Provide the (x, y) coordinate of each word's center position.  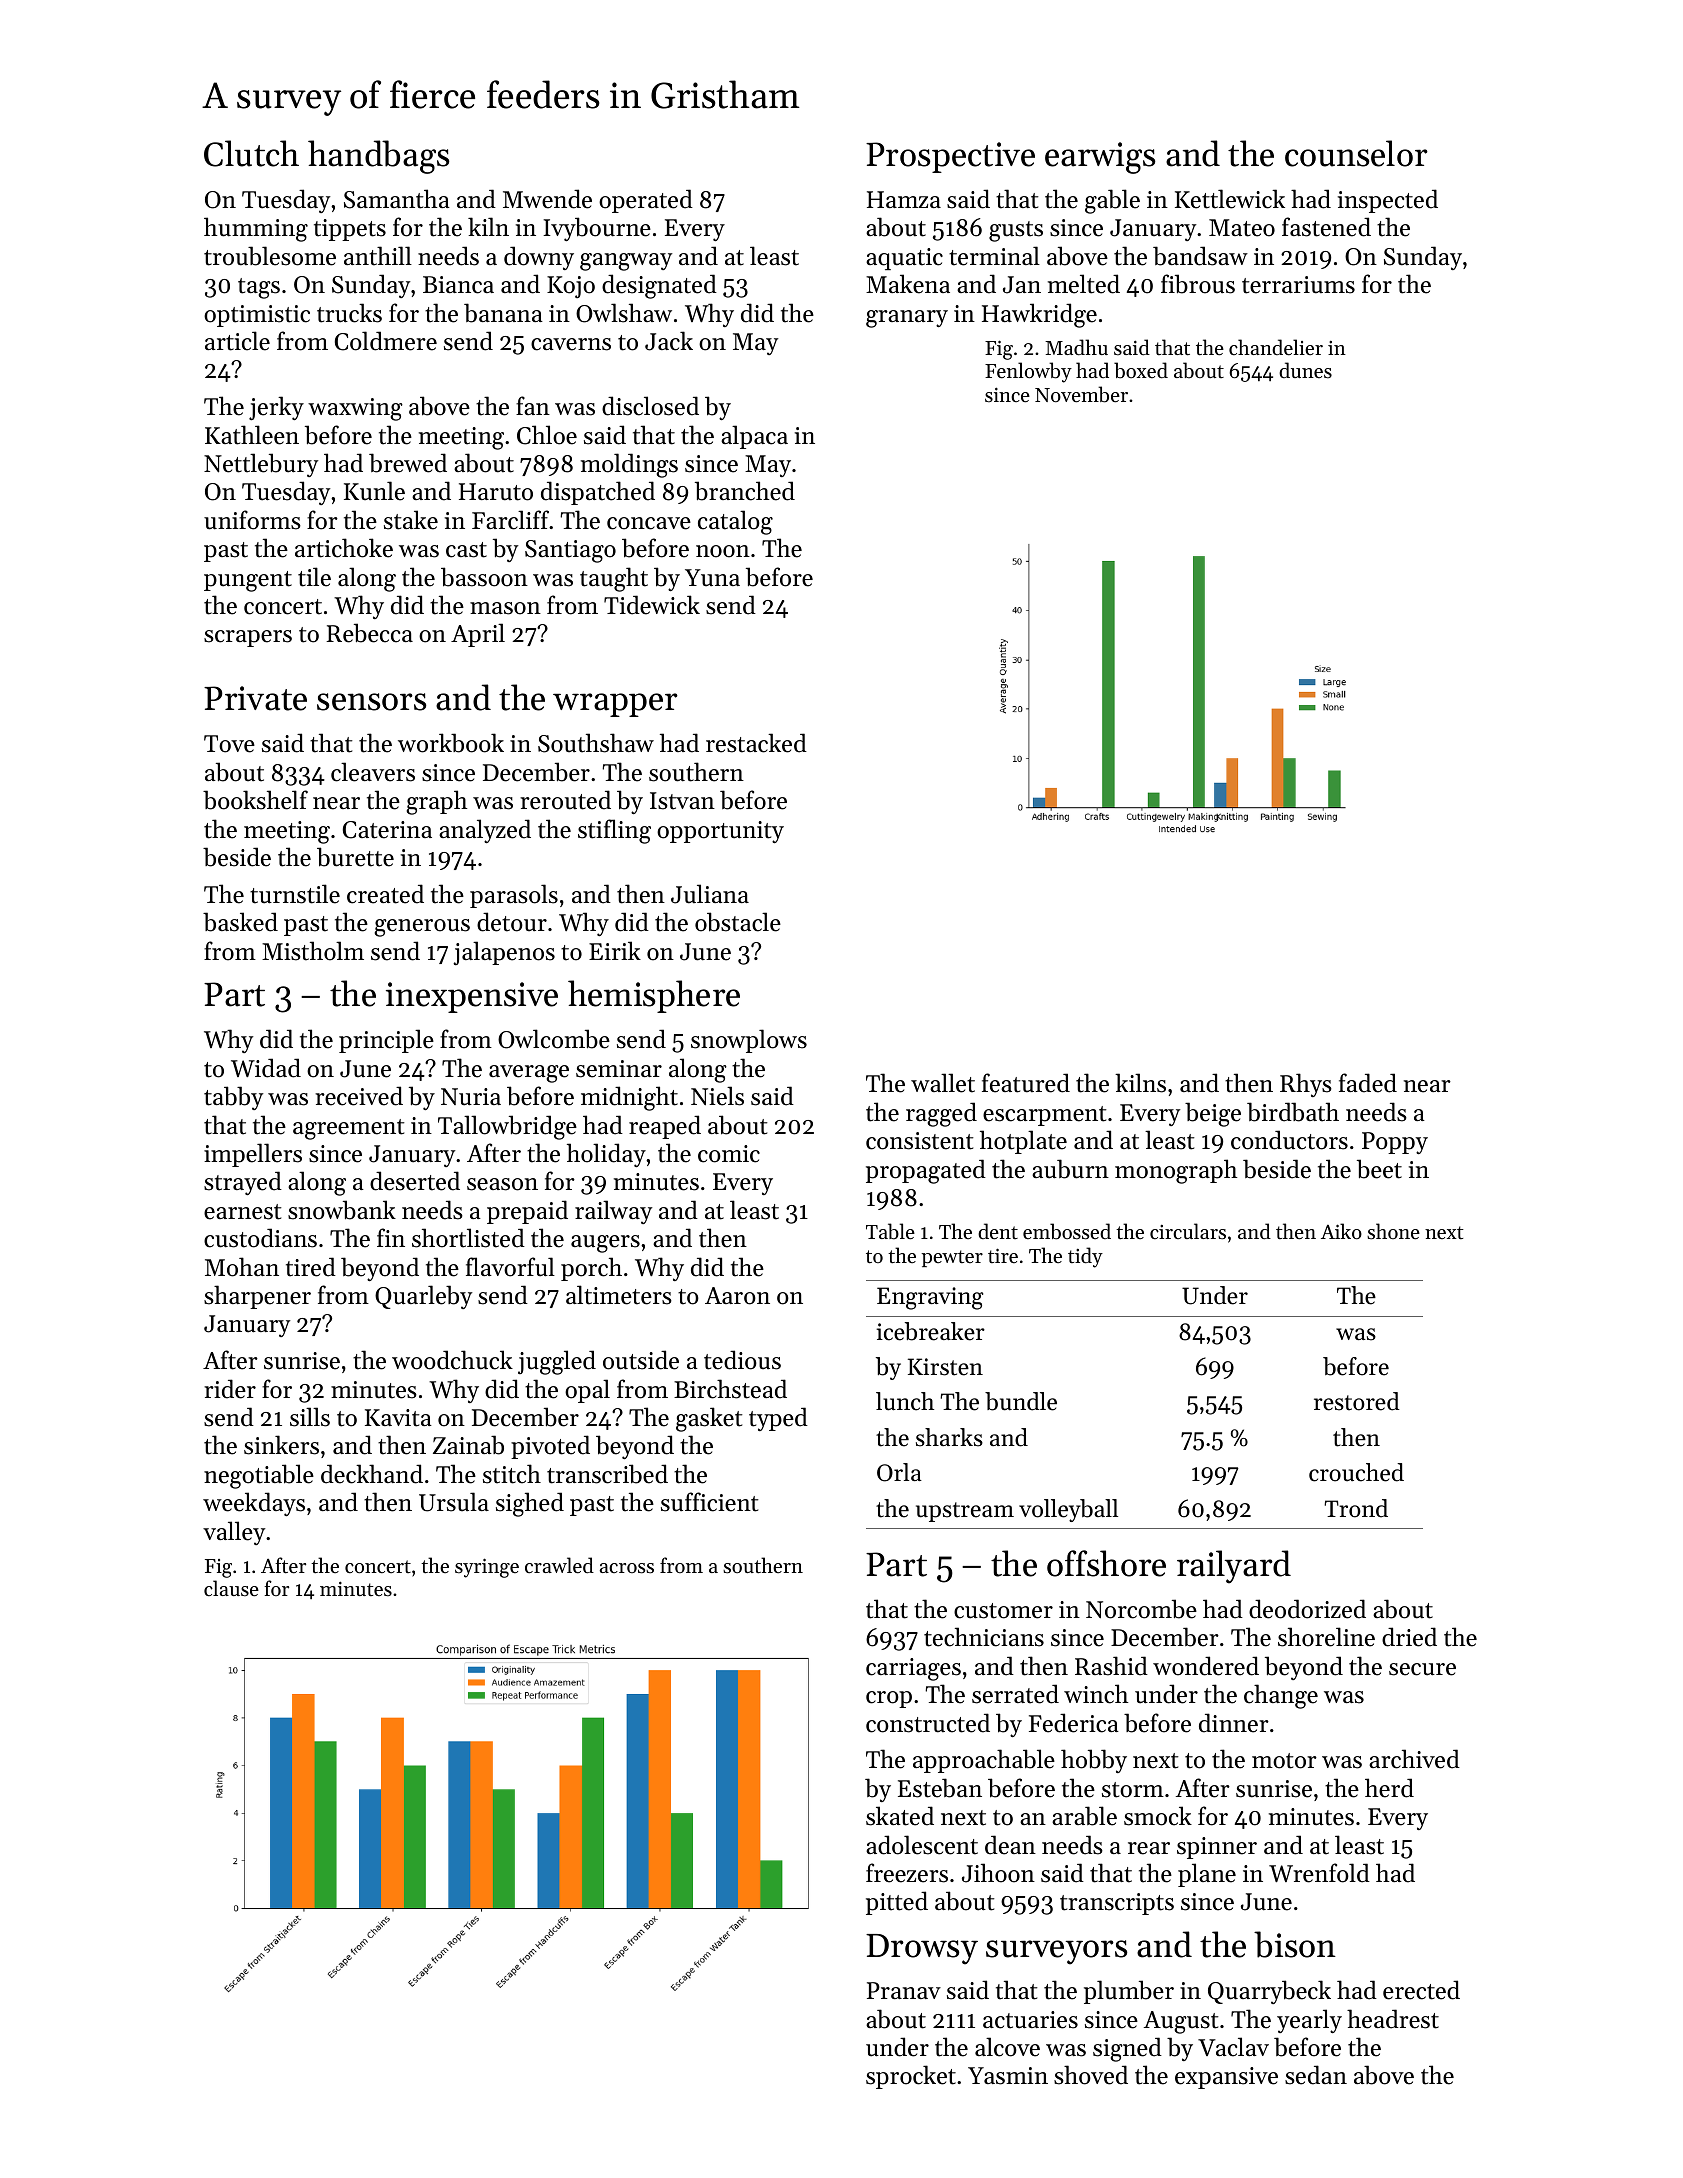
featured (1026, 1083)
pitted (897, 1903)
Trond (1356, 1508)
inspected (1388, 201)
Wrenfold (1319, 1873)
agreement (348, 1129)
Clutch (251, 153)
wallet (943, 1083)
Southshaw (596, 743)
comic (729, 1154)
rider (230, 1389)
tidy (1085, 1257)
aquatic (904, 259)
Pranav (904, 1990)
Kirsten (945, 1367)
